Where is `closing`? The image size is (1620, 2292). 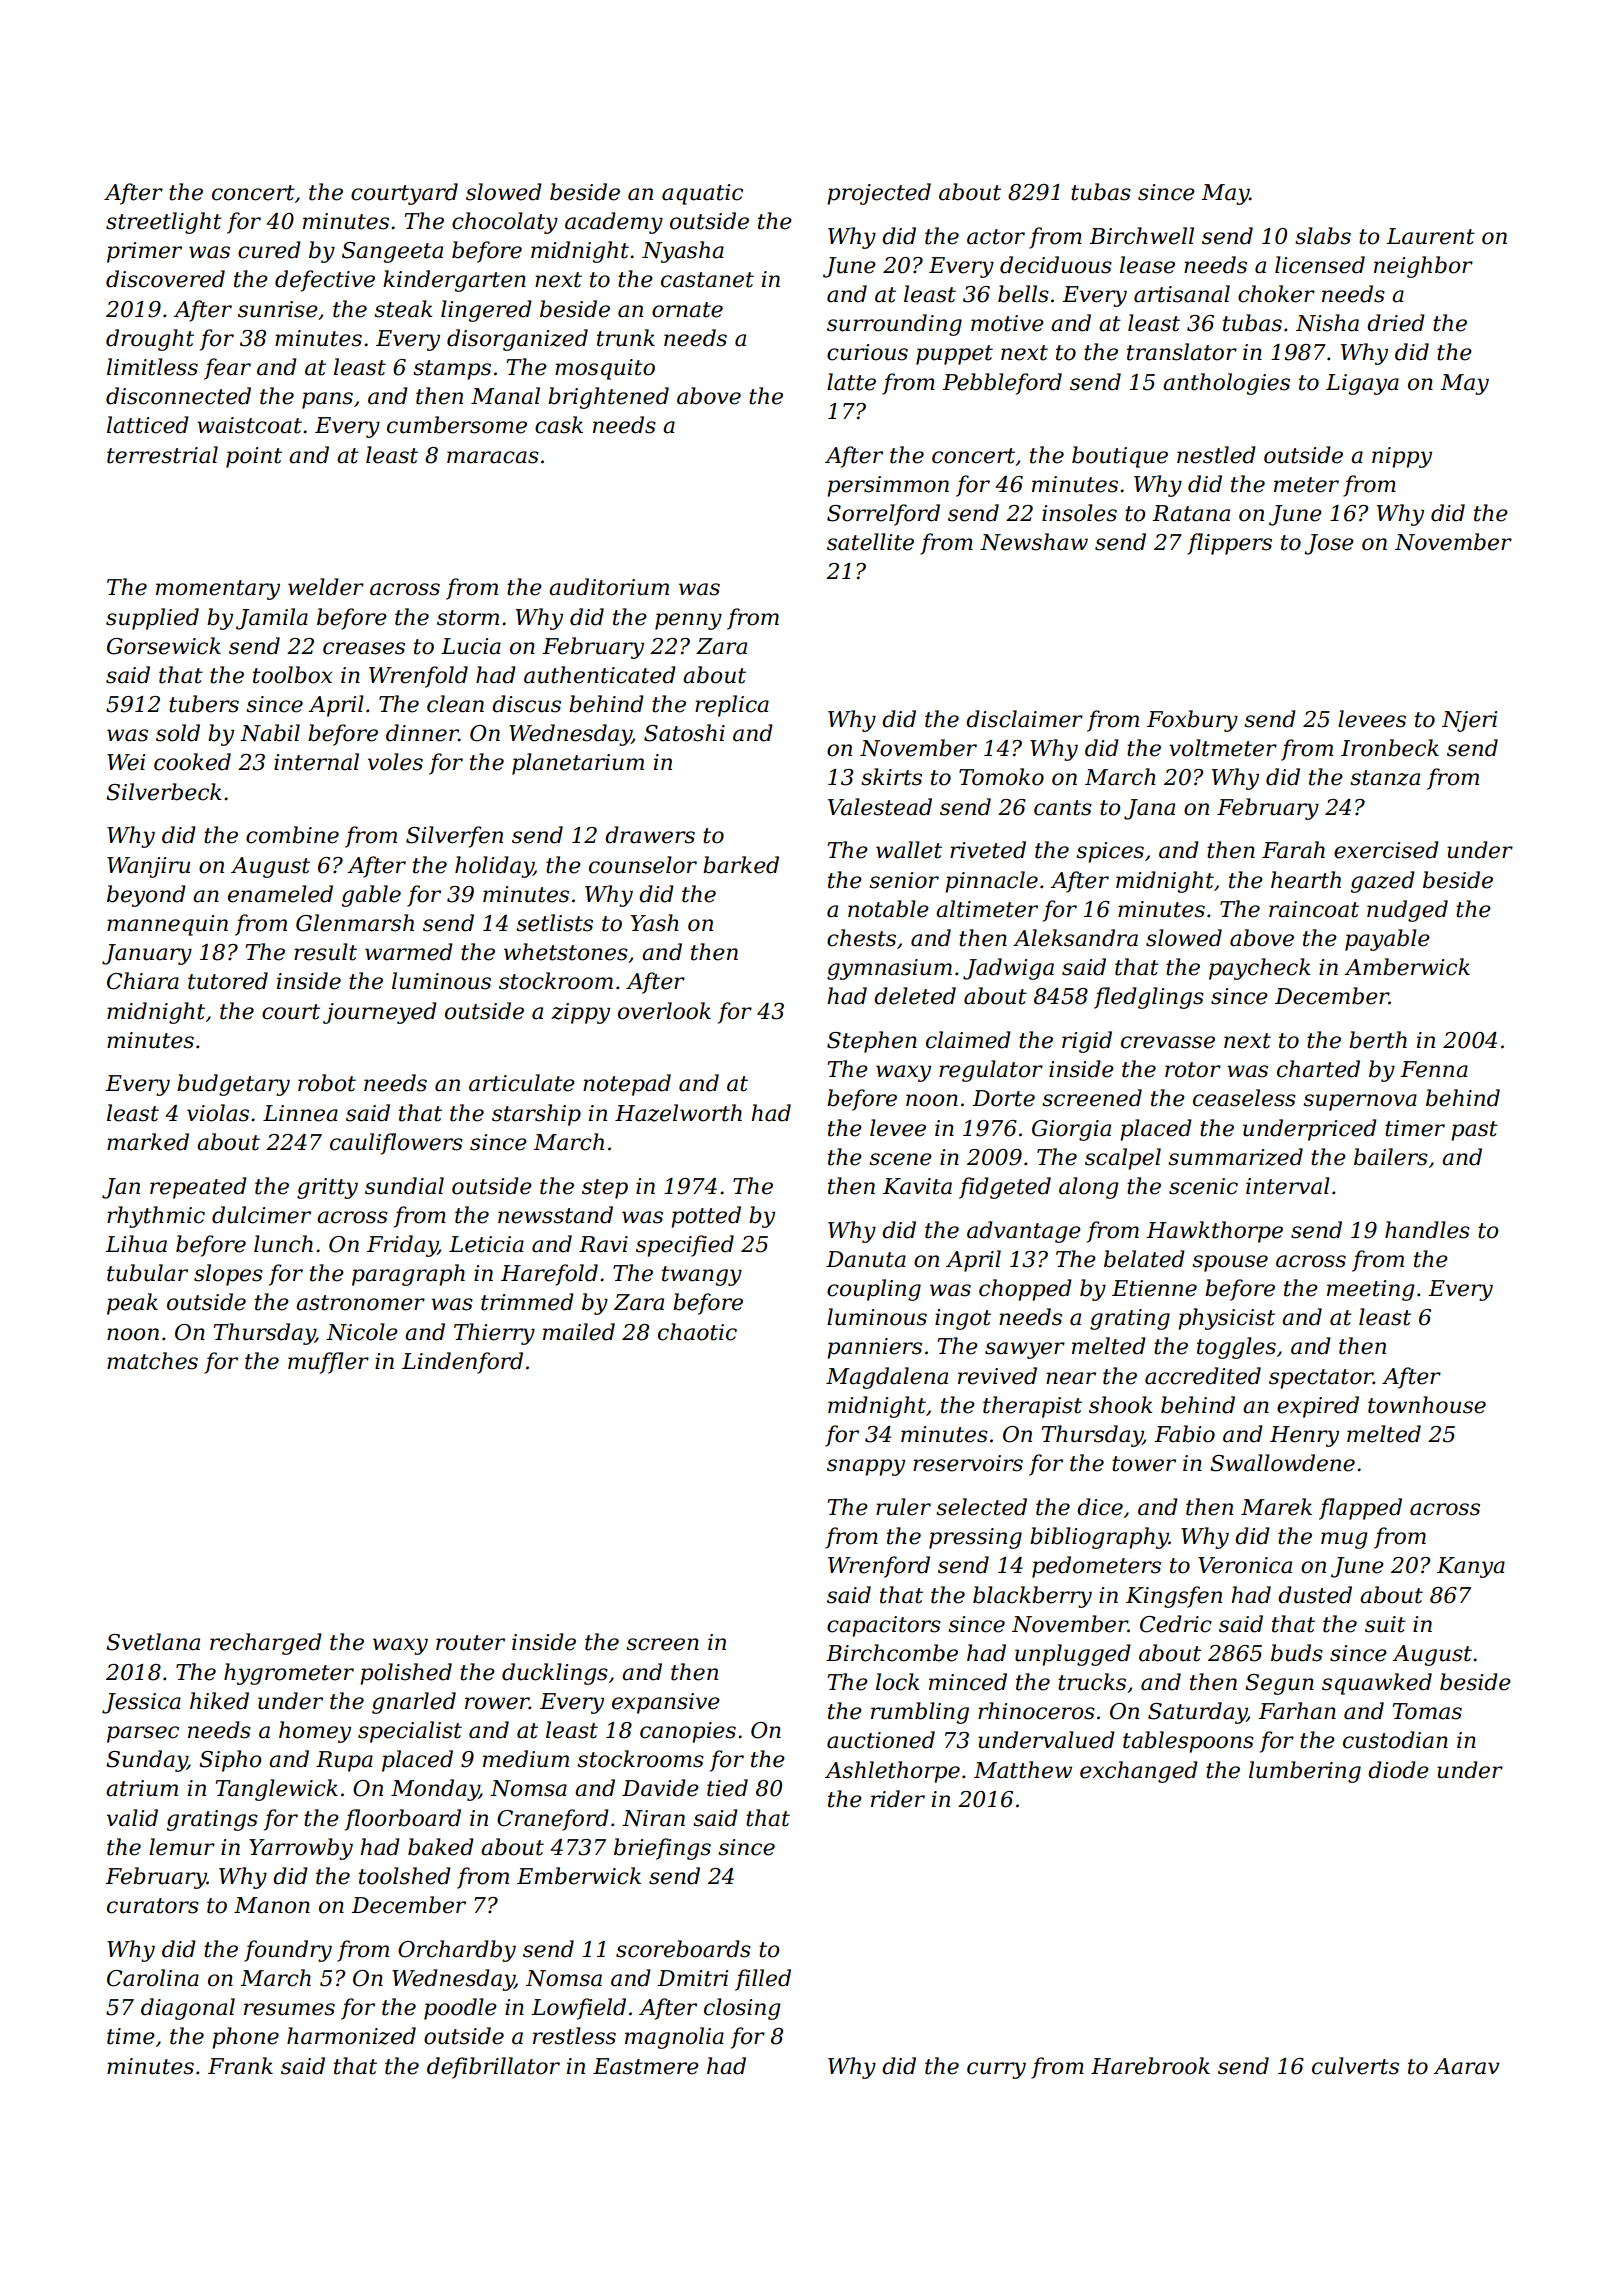
closing is located at coordinates (742, 2009).
